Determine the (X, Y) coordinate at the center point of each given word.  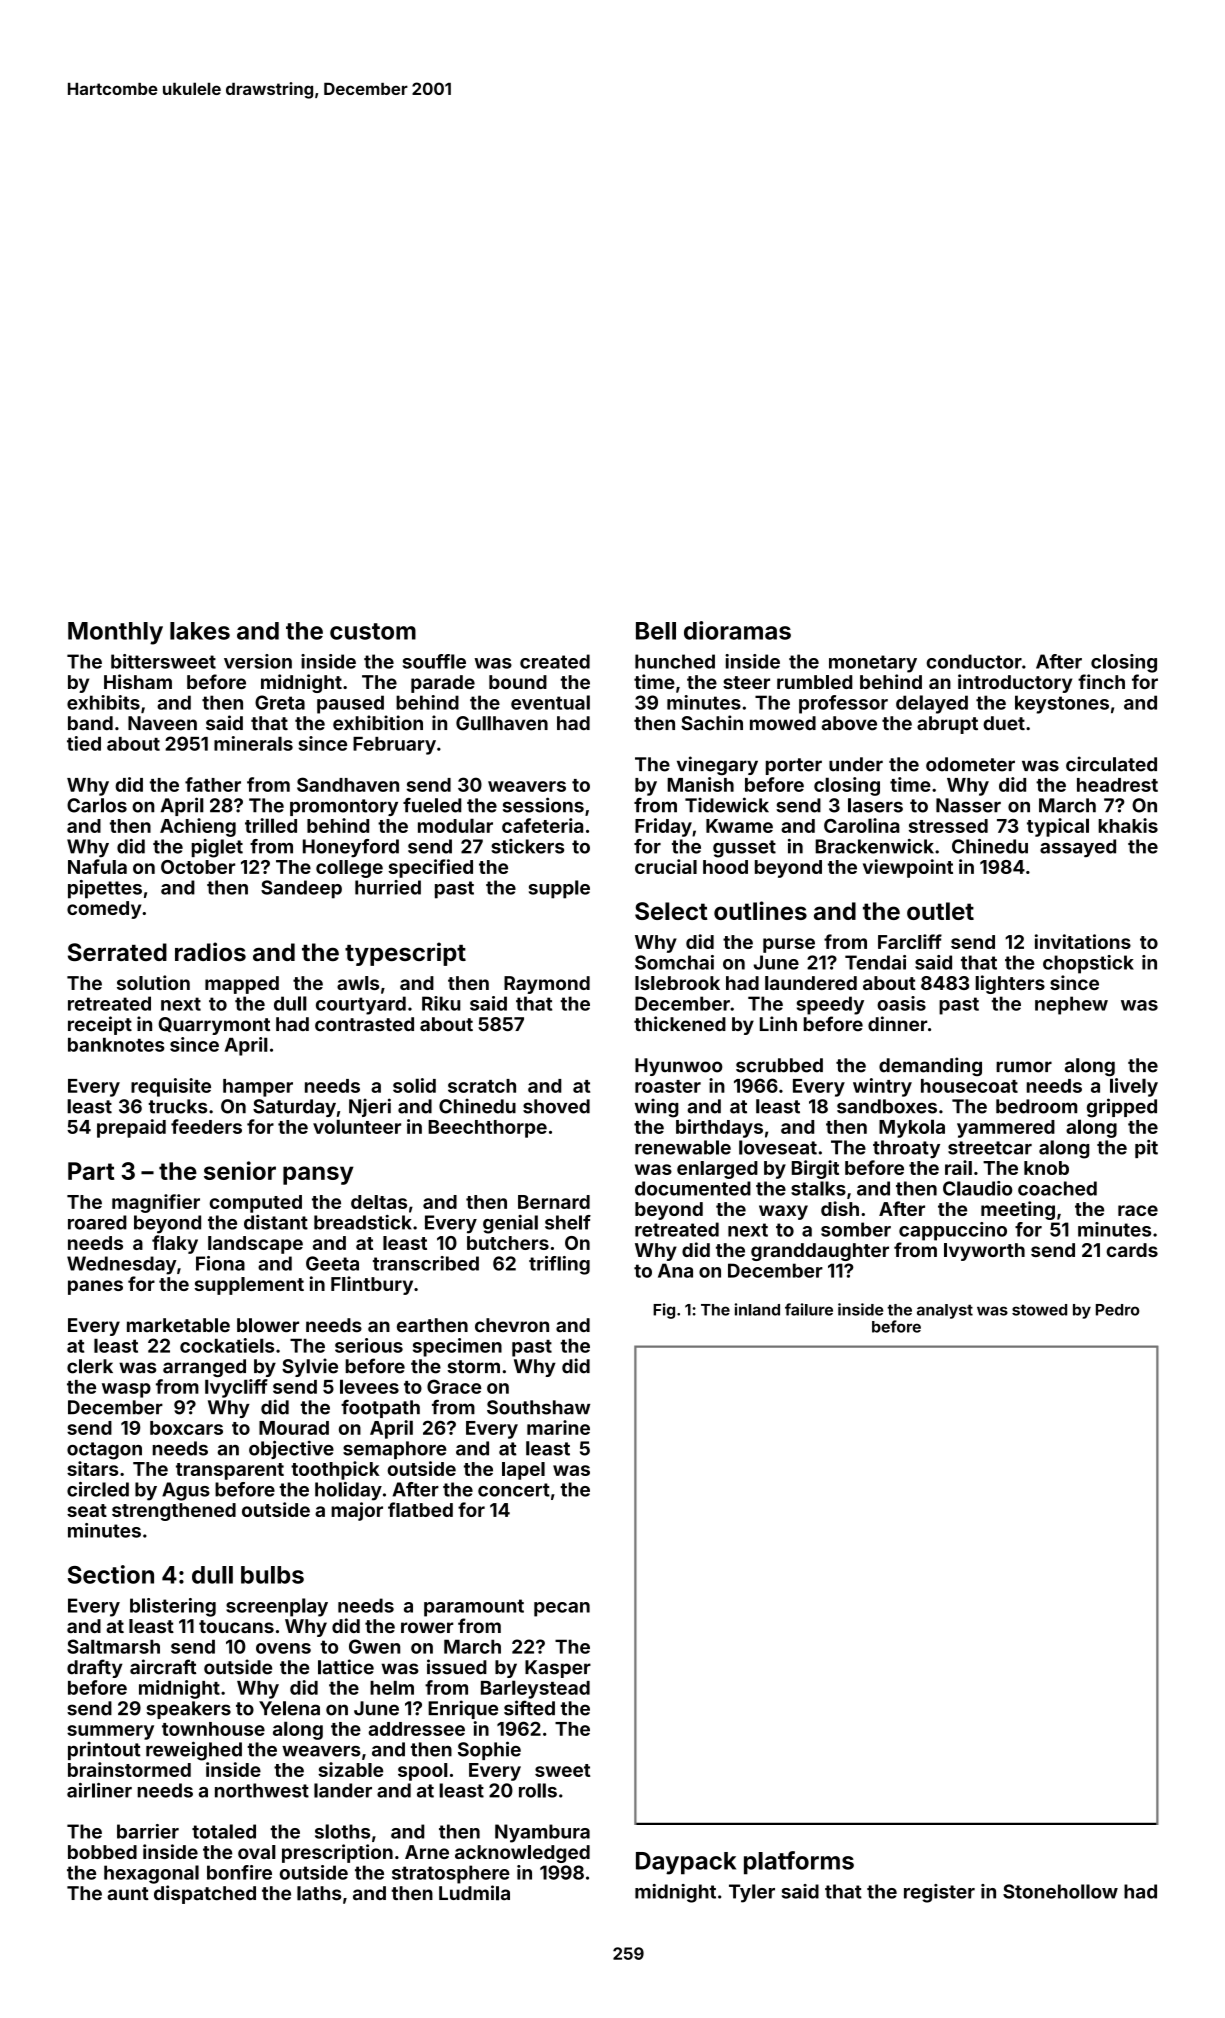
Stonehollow (1060, 1891)
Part (91, 1171)
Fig (664, 1311)
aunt (128, 1893)
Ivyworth (984, 1252)
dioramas (737, 630)
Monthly (115, 633)
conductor (974, 661)
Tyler (752, 1893)
